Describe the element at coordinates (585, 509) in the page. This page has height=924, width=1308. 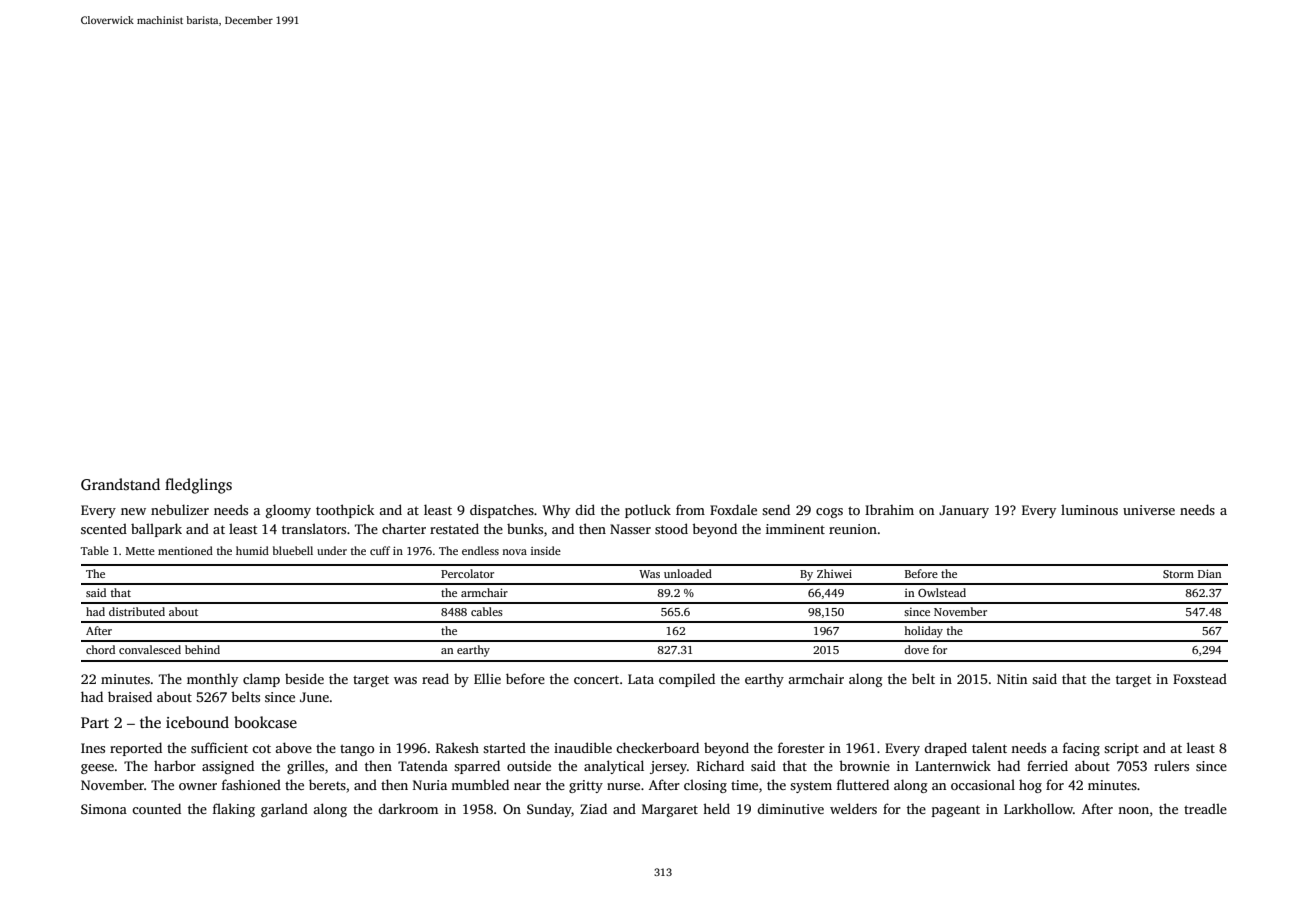
I see `did` at that location.
